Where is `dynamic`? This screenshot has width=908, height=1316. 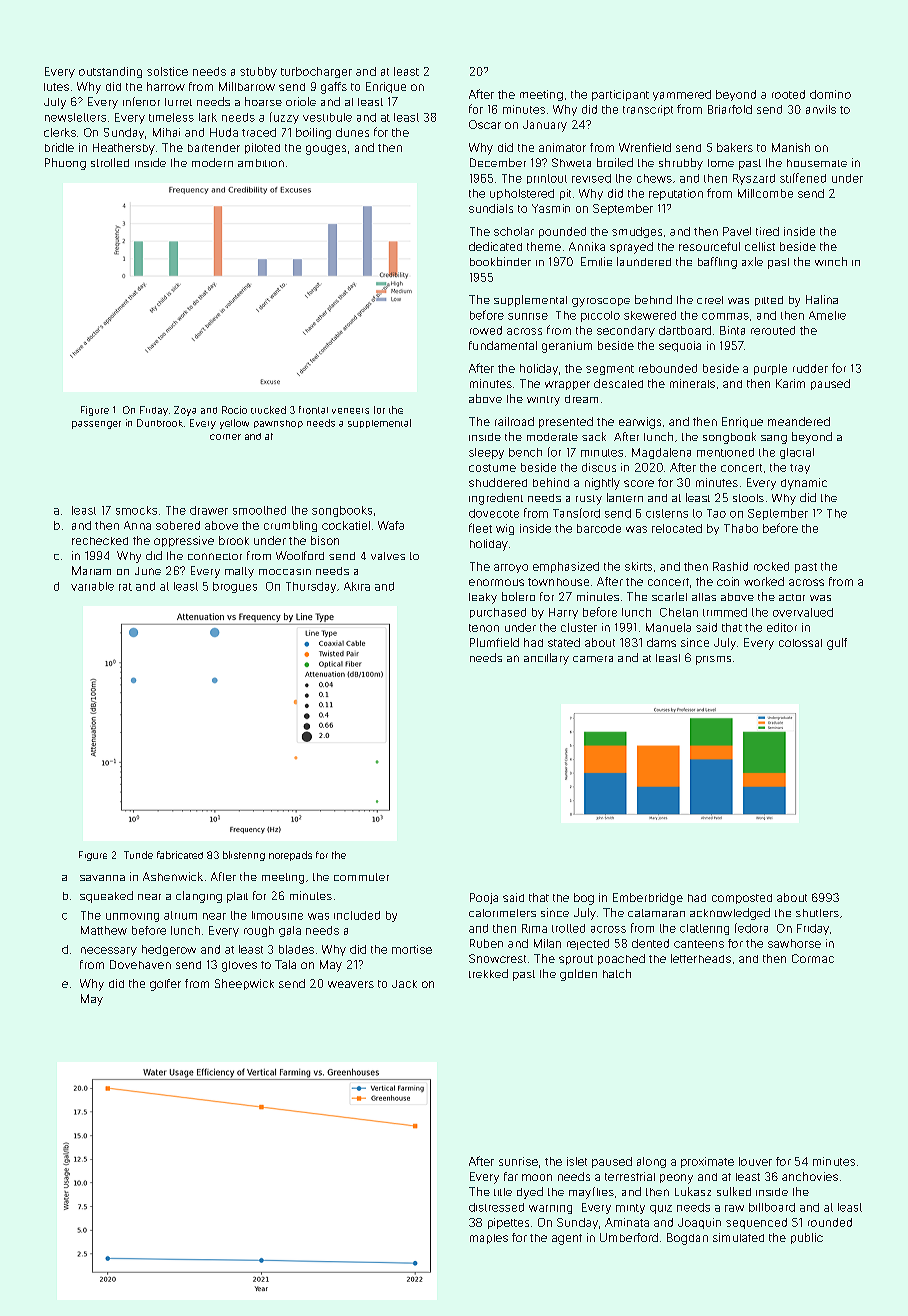 dynamic is located at coordinates (804, 484).
